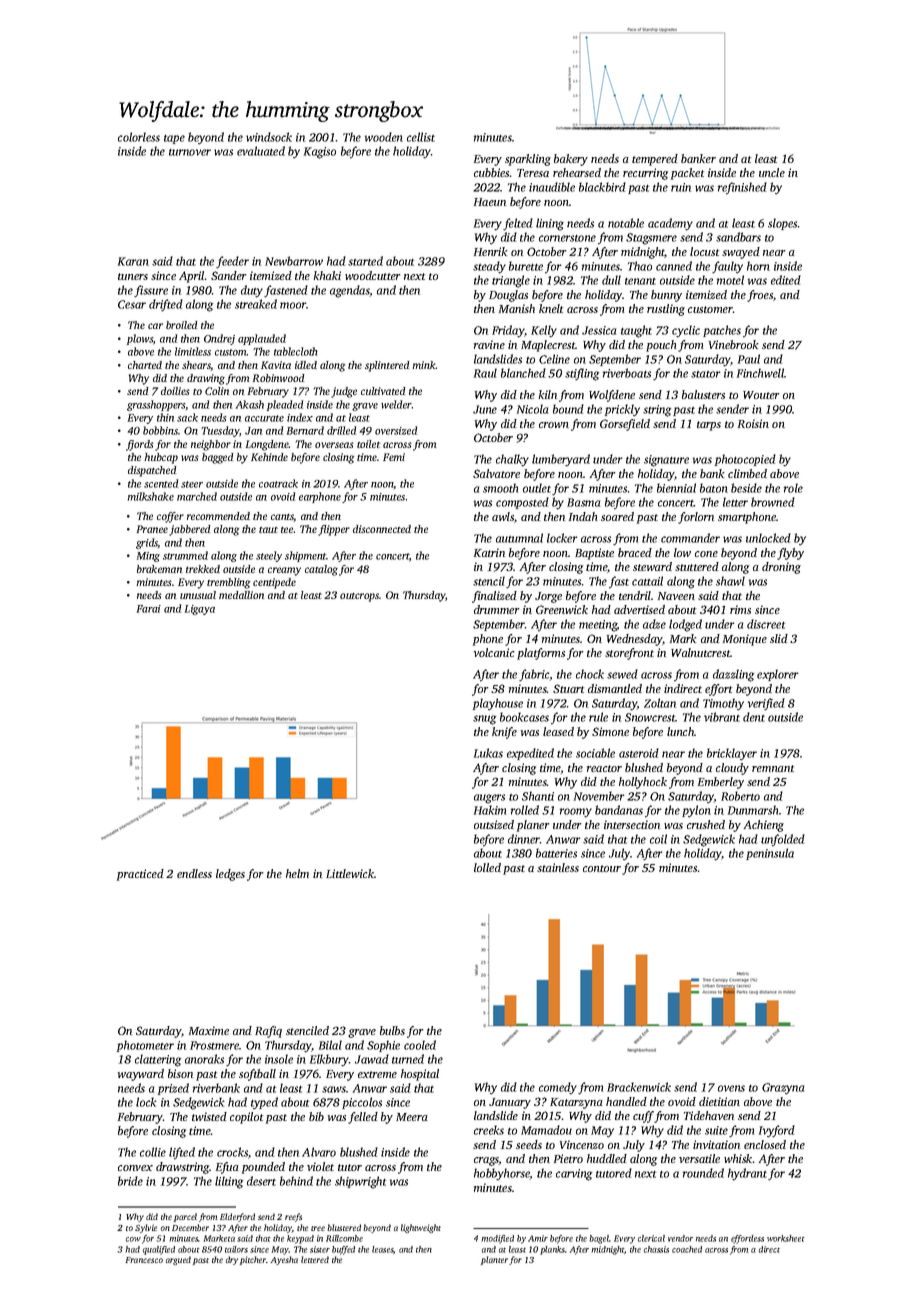  What do you see at coordinates (785, 1238) in the screenshot?
I see `worksheet` at bounding box center [785, 1238].
